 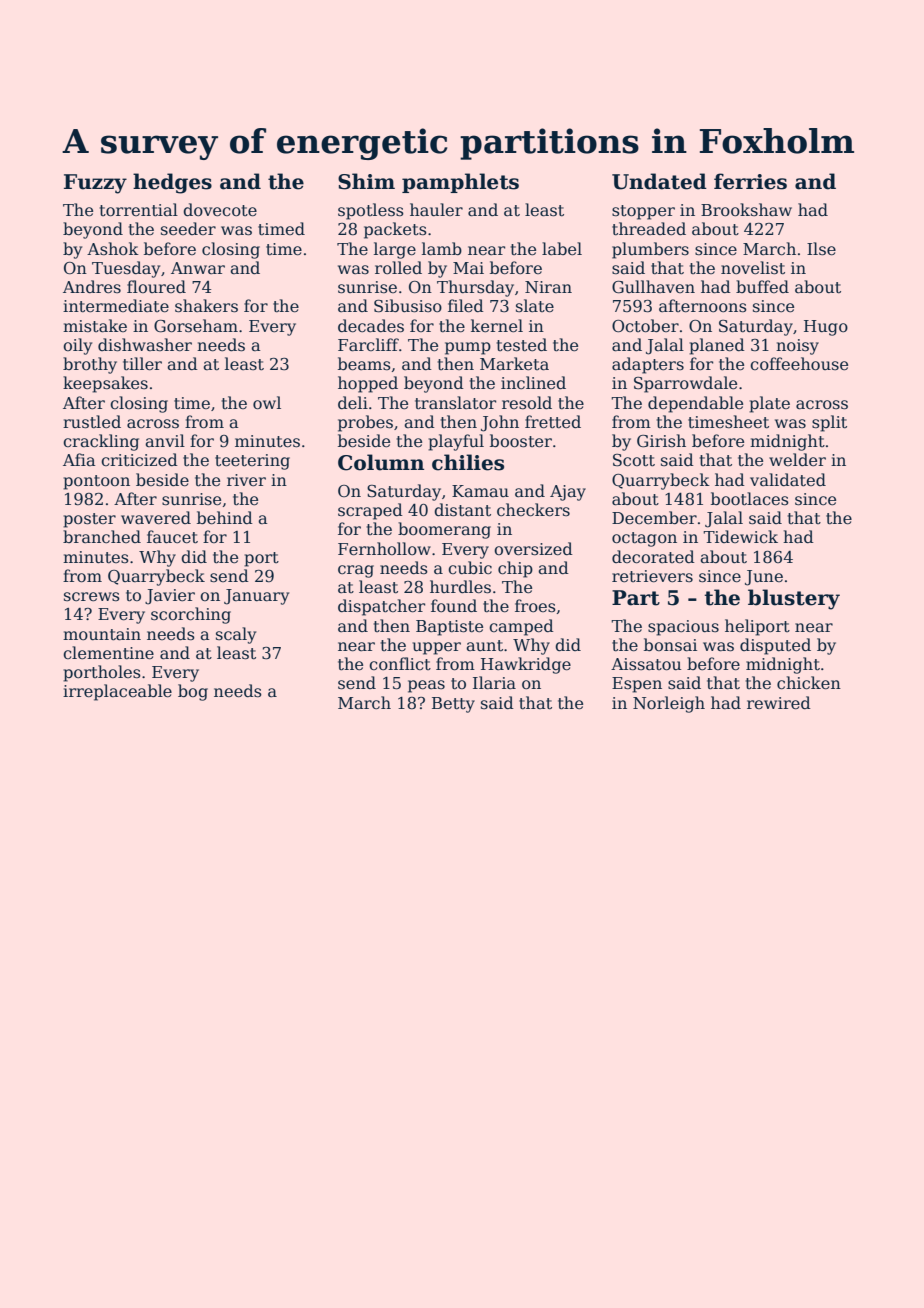 I want to click on irreplaceable, so click(x=117, y=692).
